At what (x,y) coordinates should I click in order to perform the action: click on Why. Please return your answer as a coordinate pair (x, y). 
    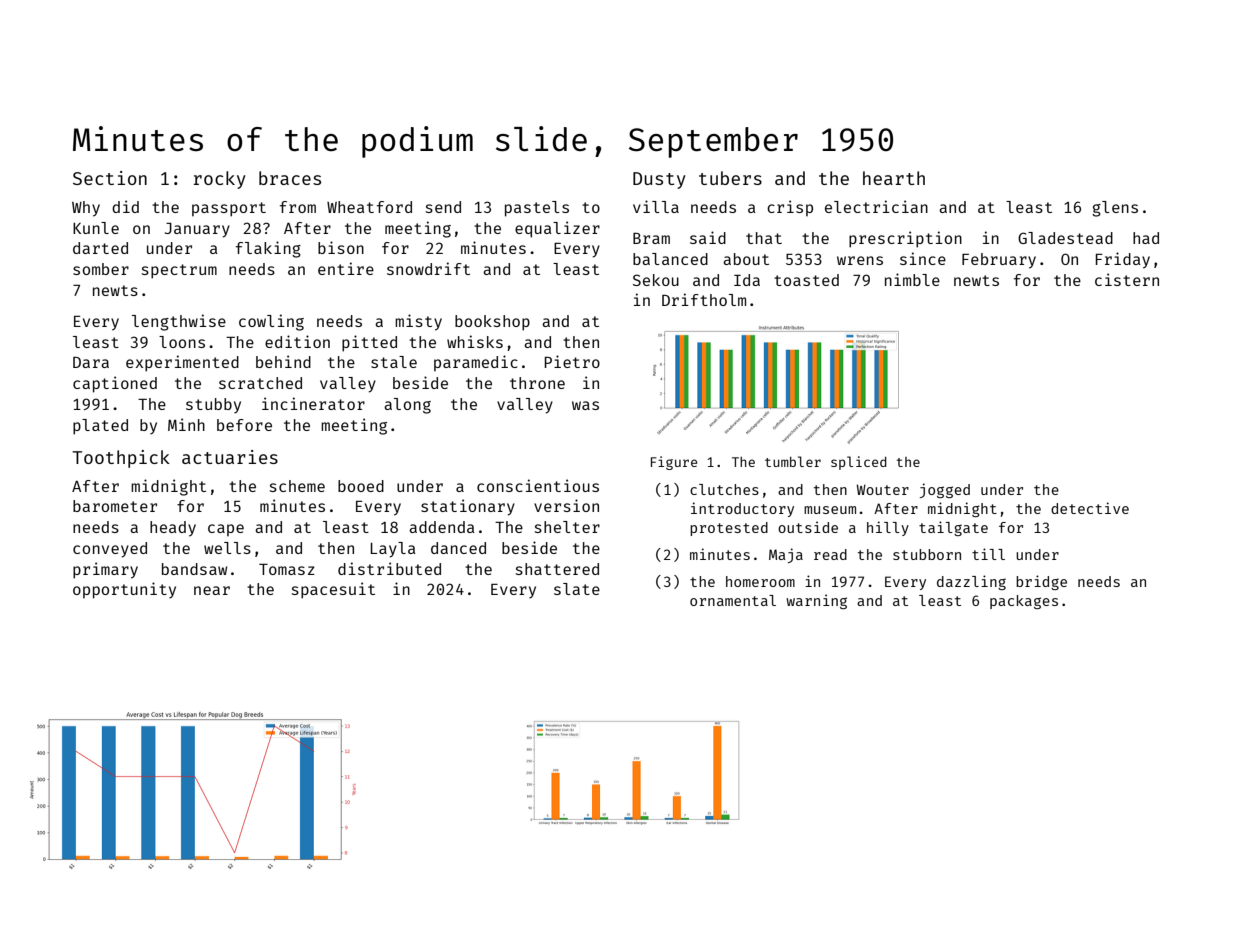
    Looking at the image, I should click on (86, 209).
